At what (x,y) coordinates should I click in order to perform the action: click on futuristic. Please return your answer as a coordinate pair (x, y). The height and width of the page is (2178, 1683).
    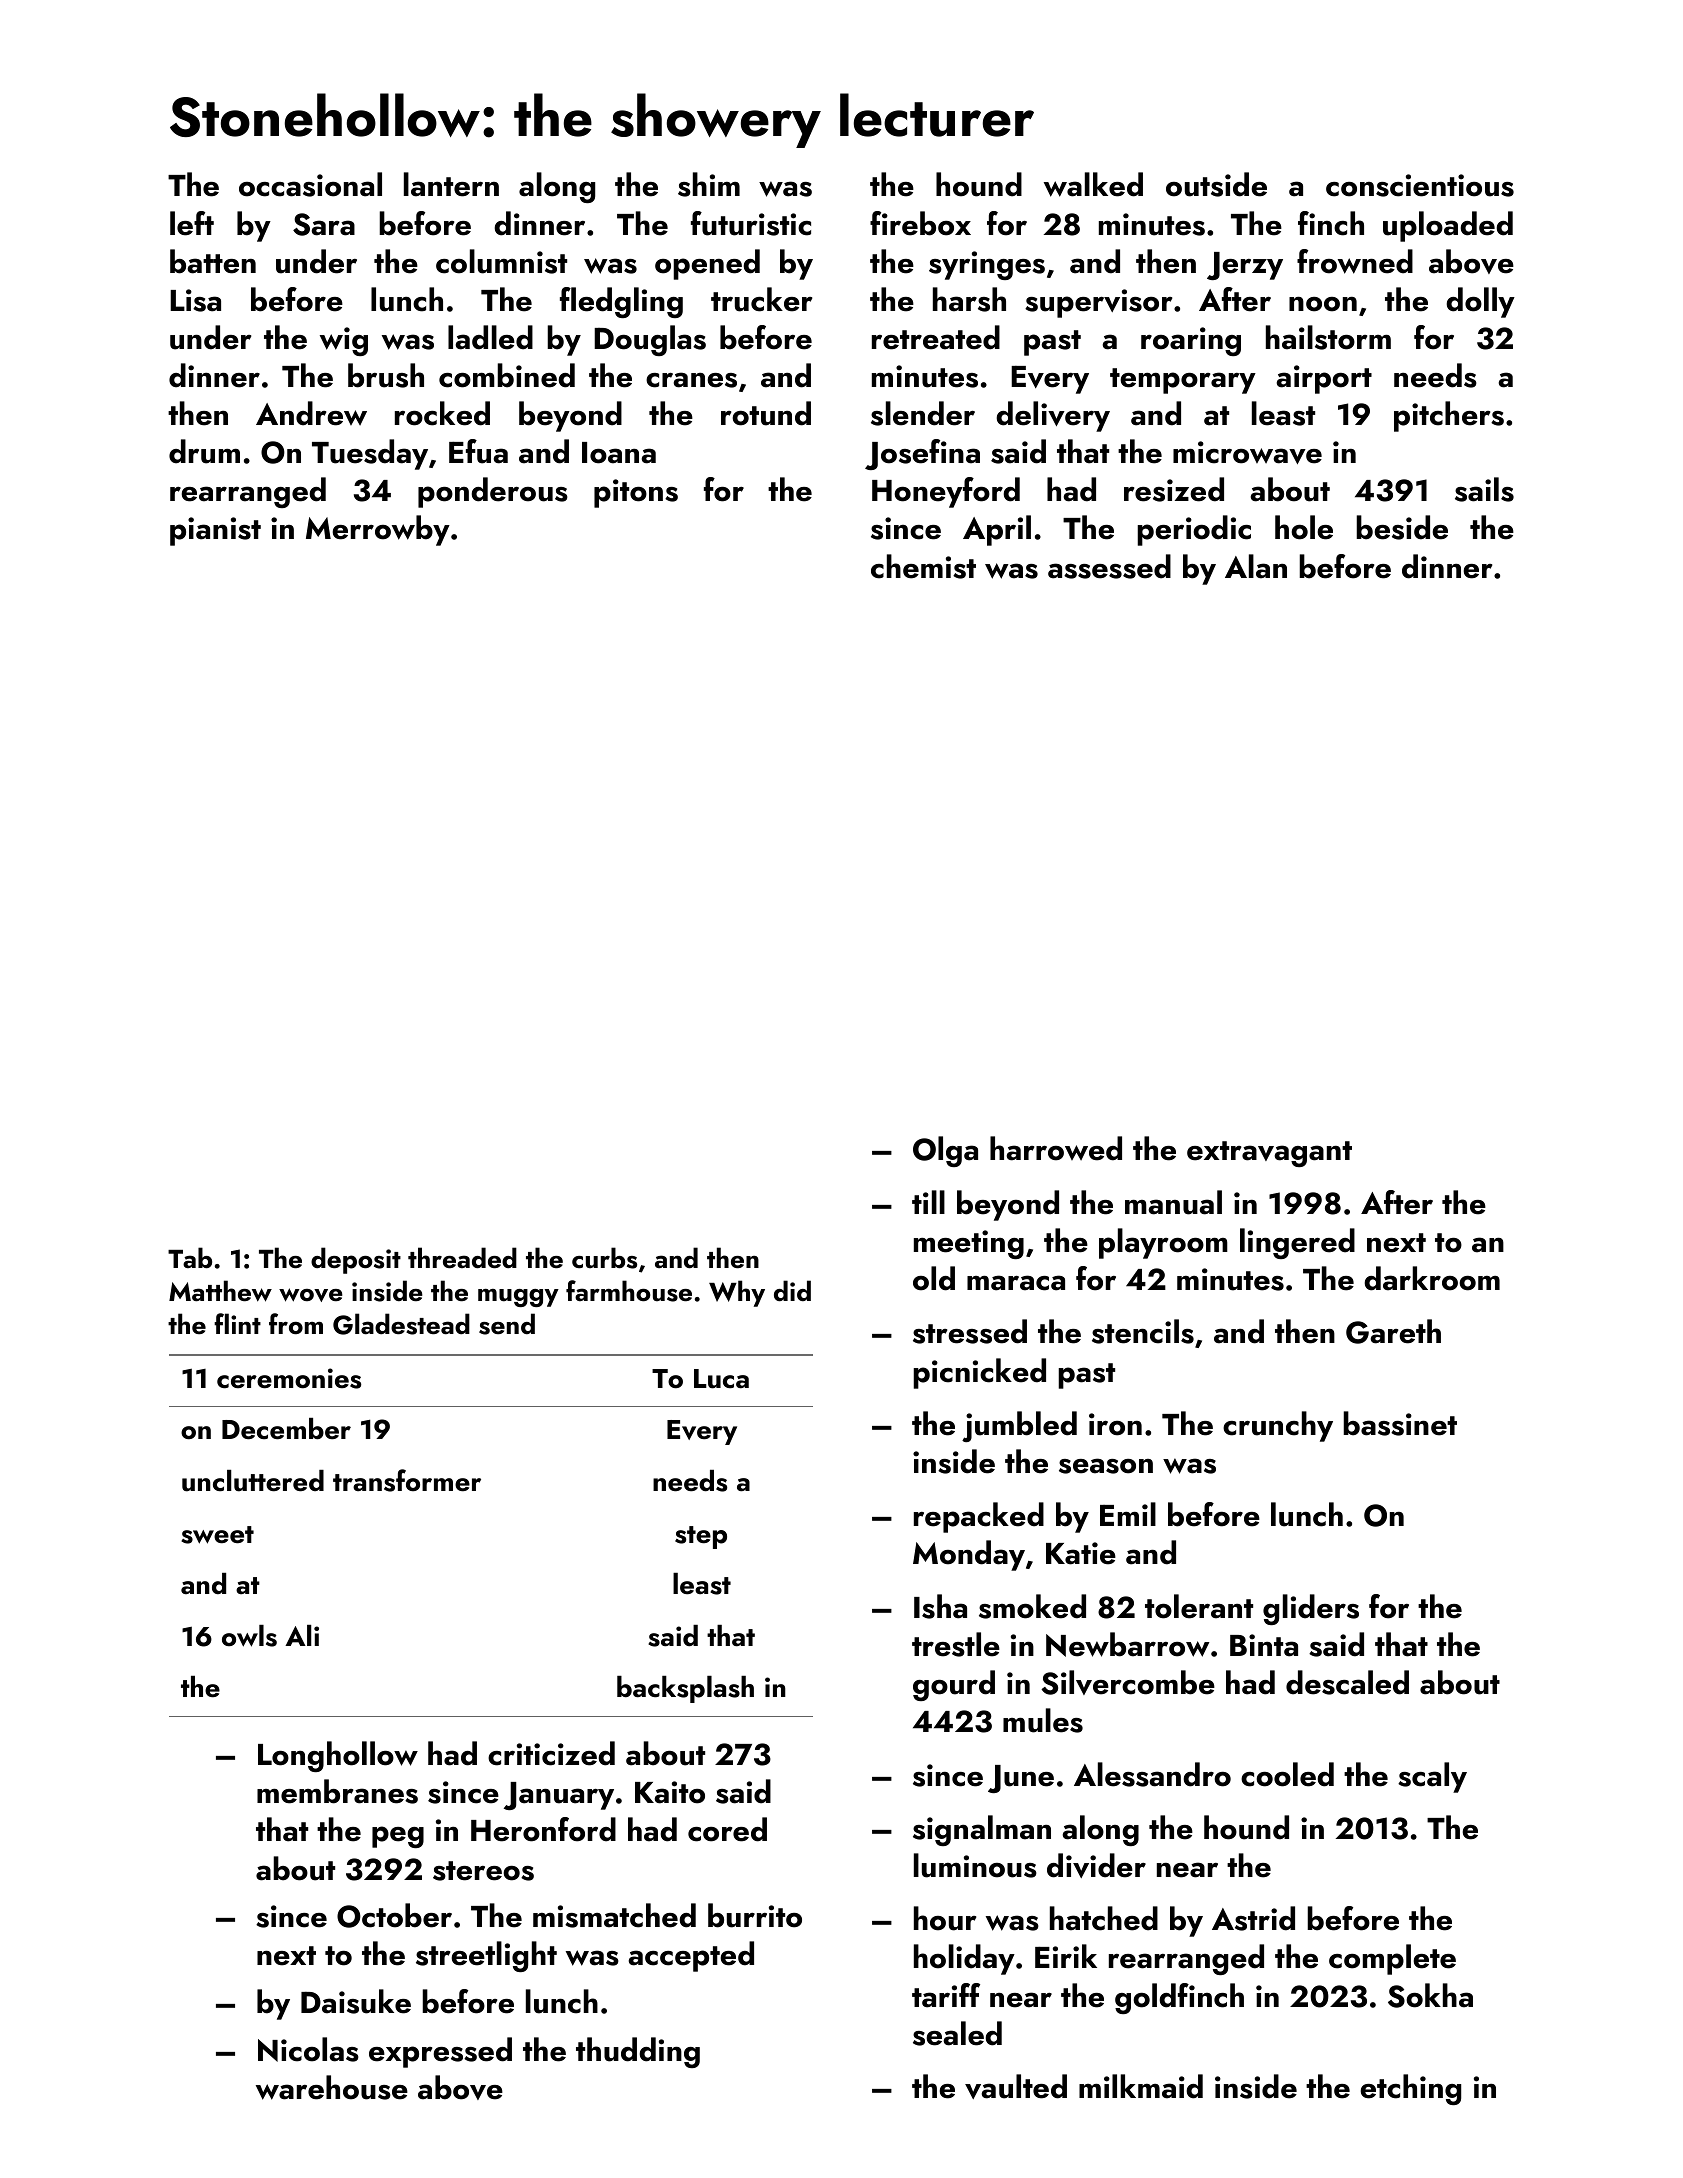
    Looking at the image, I should click on (751, 223).
